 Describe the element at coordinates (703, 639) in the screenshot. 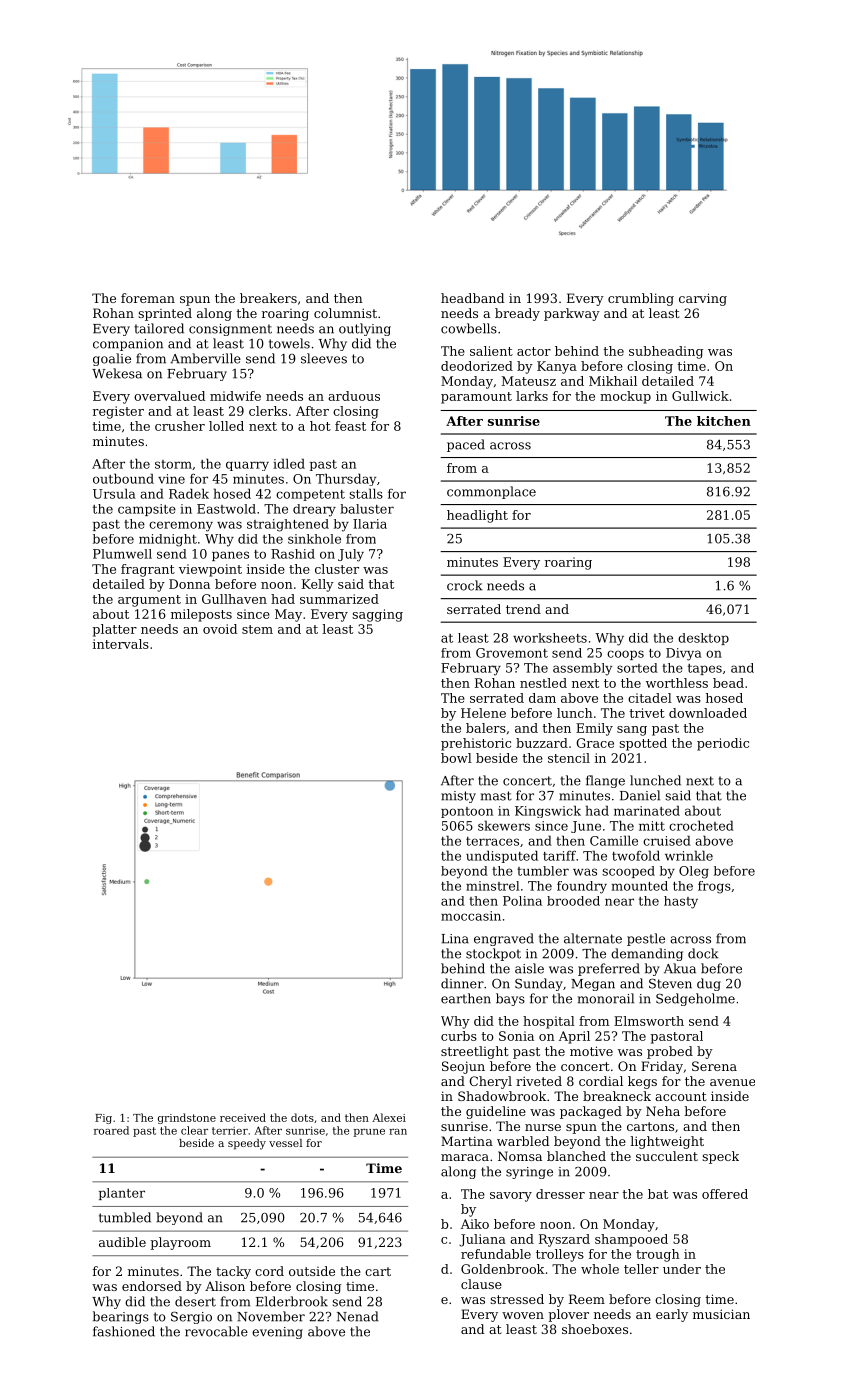

I see `desktop` at that location.
